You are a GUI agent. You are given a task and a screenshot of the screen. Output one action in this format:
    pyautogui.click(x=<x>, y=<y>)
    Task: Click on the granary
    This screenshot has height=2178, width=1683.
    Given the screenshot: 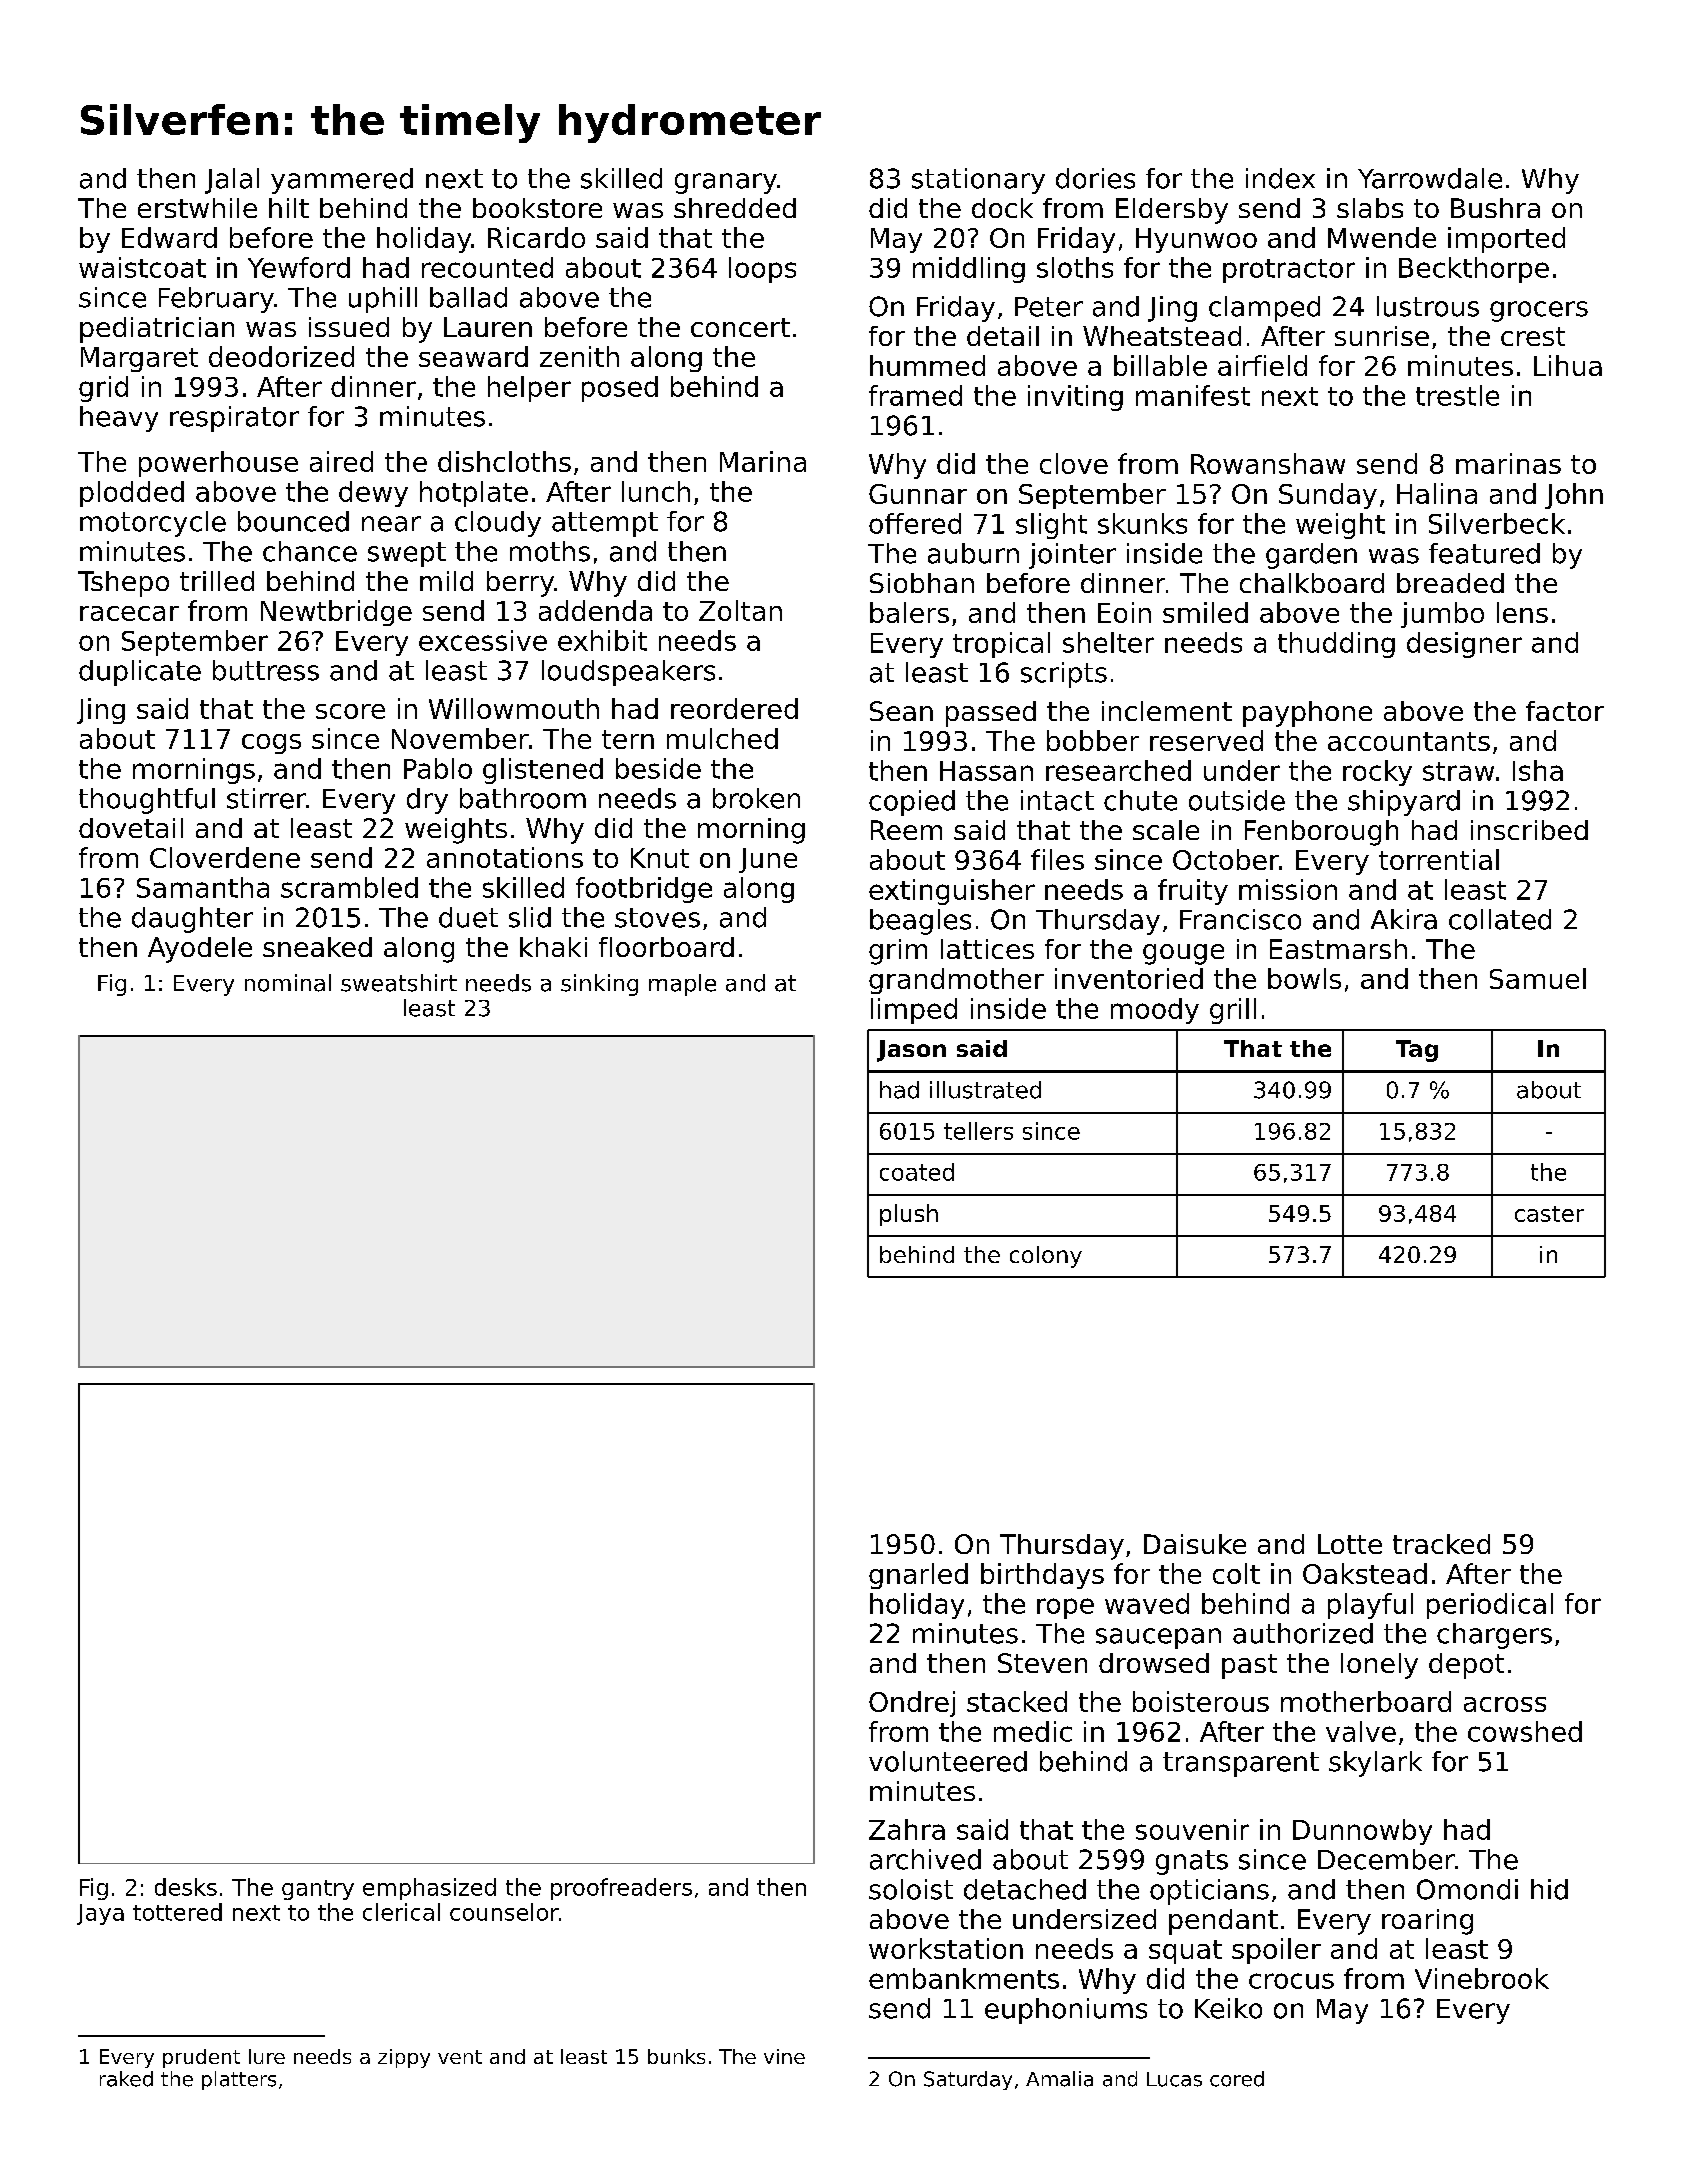 What is the action you would take?
    pyautogui.click(x=726, y=183)
